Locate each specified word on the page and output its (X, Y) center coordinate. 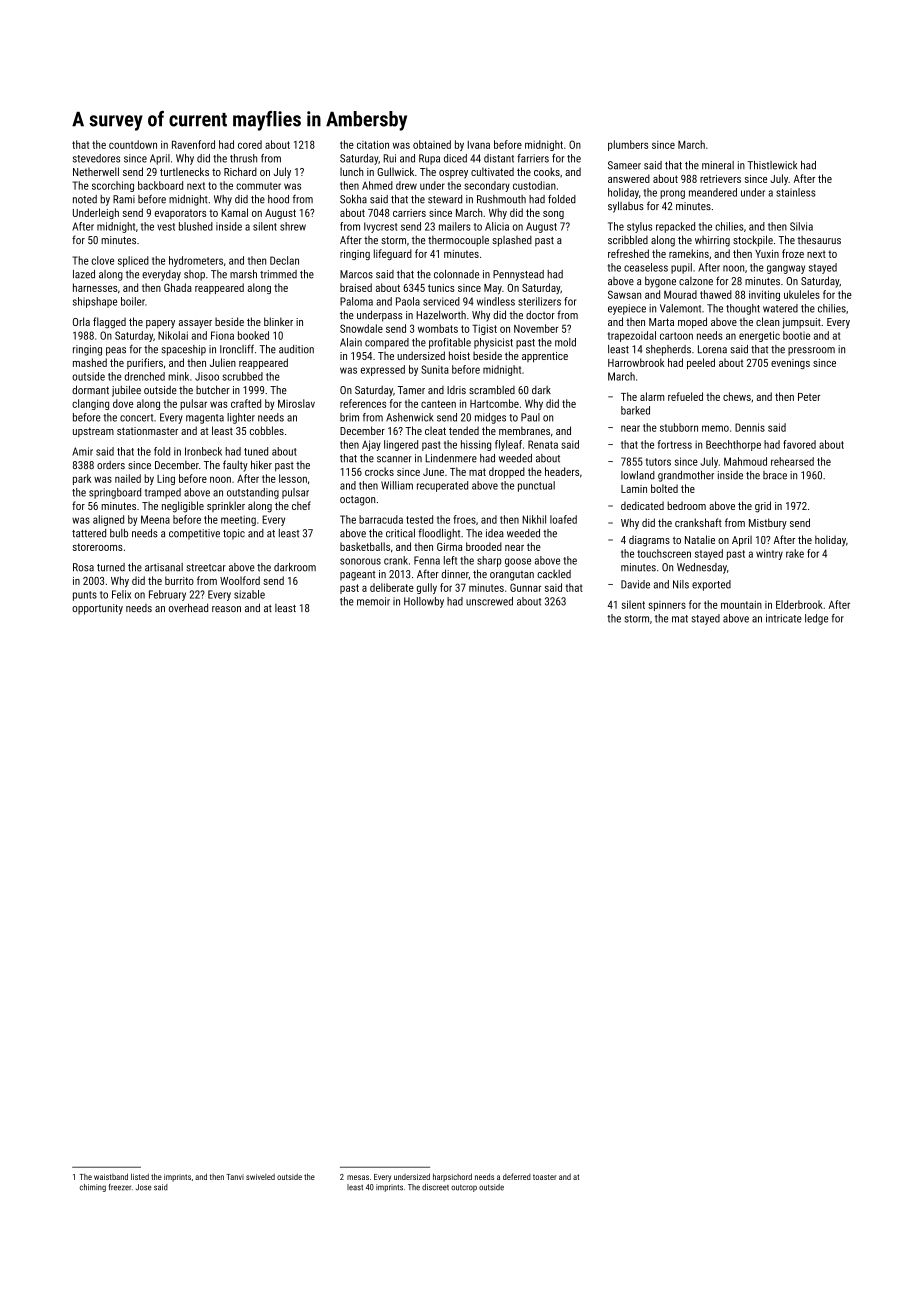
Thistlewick (772, 165)
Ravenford (193, 144)
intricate (784, 618)
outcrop (464, 1188)
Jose (144, 1187)
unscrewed (489, 601)
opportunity (97, 609)
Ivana (479, 145)
